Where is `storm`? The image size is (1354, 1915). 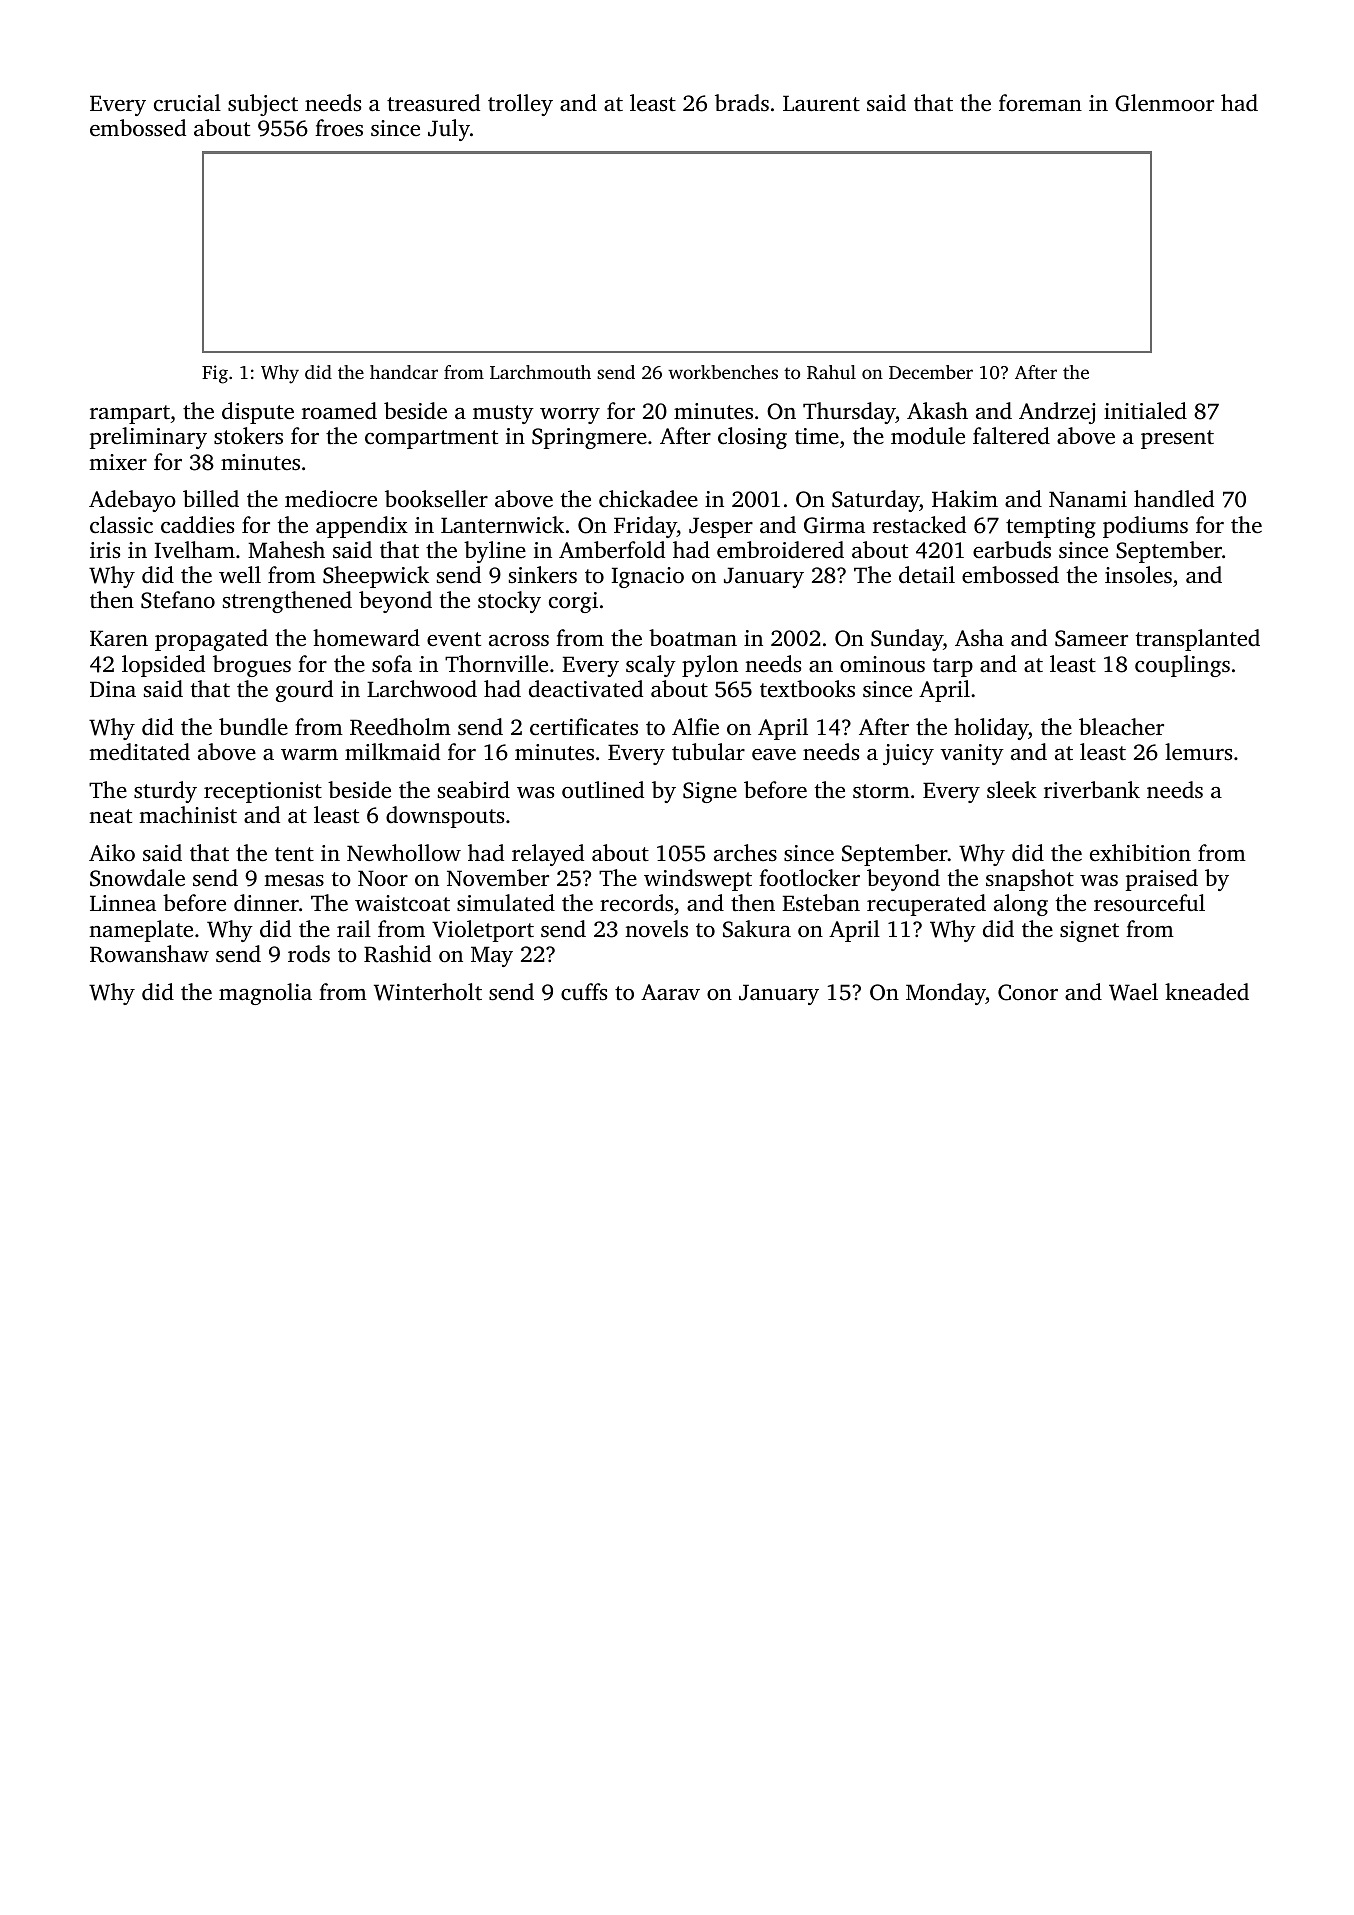 storm is located at coordinates (881, 791).
